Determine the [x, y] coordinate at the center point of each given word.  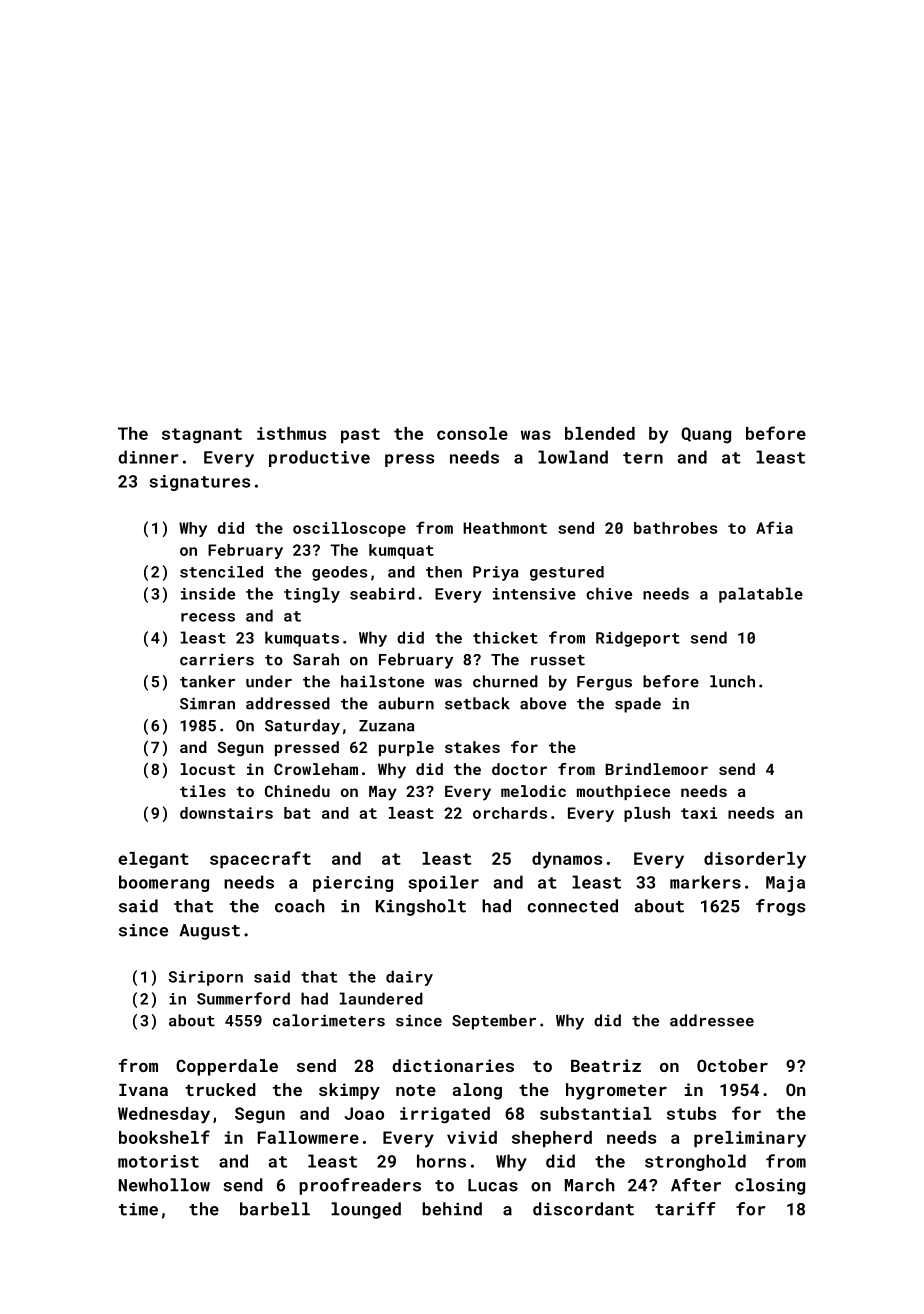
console [472, 433]
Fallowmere [308, 1137]
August [209, 932]
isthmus [291, 433]
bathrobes [675, 528]
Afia [774, 527]
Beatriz [606, 1065]
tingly [312, 595]
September [494, 1022]
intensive [534, 594]
